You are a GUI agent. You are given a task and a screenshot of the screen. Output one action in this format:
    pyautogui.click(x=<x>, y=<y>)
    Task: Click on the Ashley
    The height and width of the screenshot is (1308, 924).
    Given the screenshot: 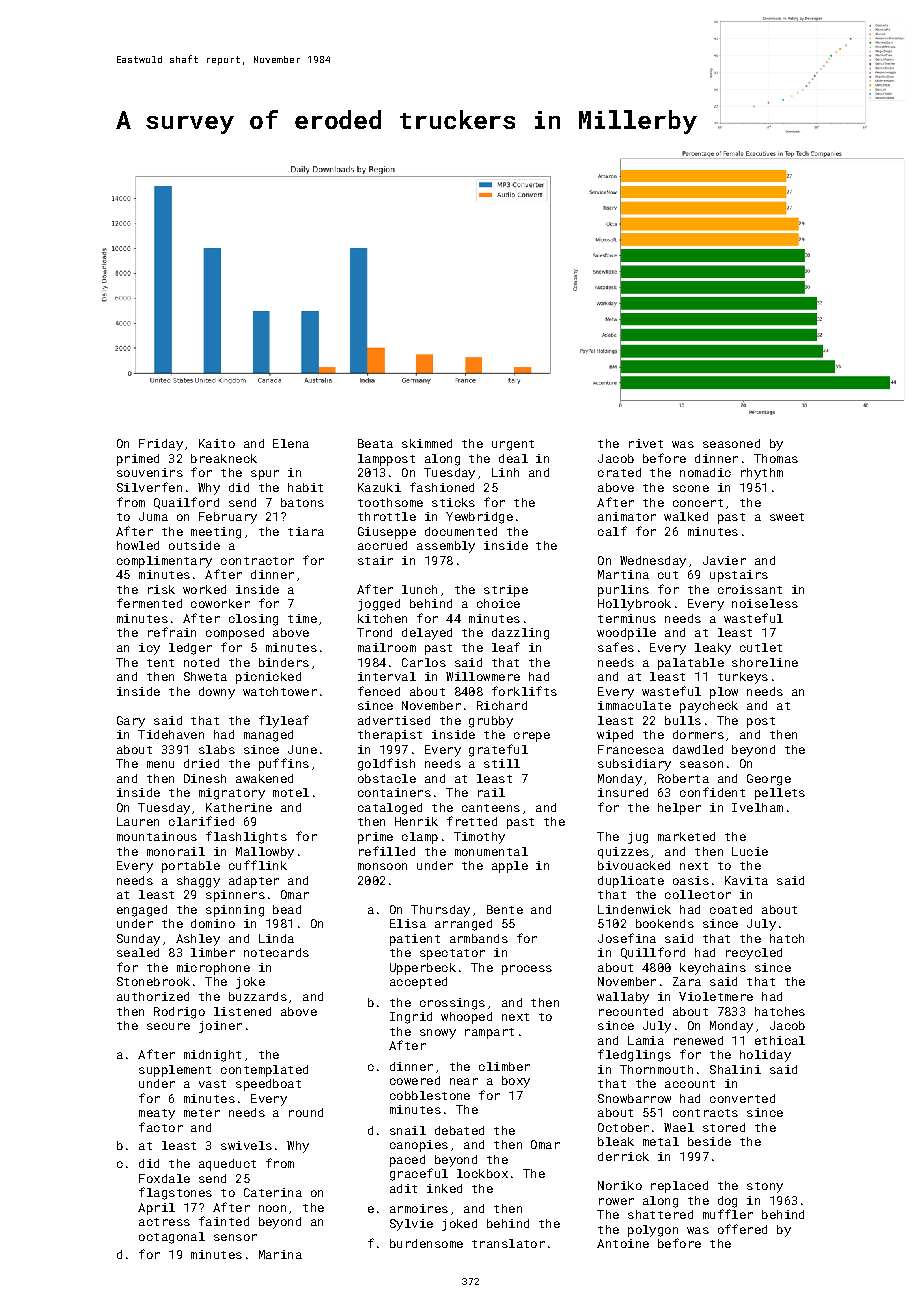 What is the action you would take?
    pyautogui.click(x=198, y=940)
